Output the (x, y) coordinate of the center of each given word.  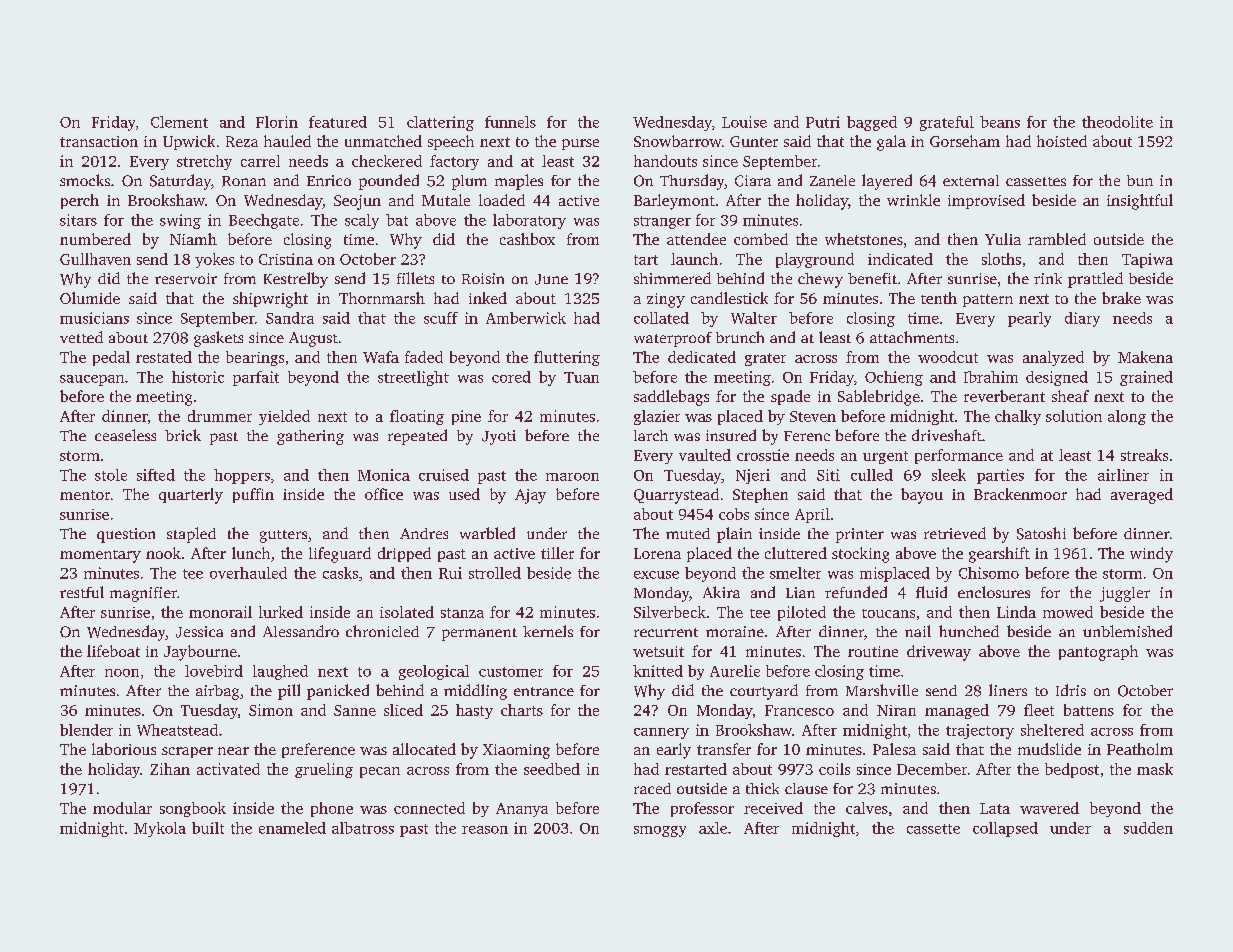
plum (469, 182)
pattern (988, 300)
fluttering (567, 358)
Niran (896, 710)
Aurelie (735, 671)
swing (180, 221)
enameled (292, 828)
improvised (986, 201)
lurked (281, 612)
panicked (338, 692)
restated (164, 357)
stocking (860, 555)
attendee (696, 239)
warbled (487, 533)
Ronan (244, 181)
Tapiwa (1147, 260)
